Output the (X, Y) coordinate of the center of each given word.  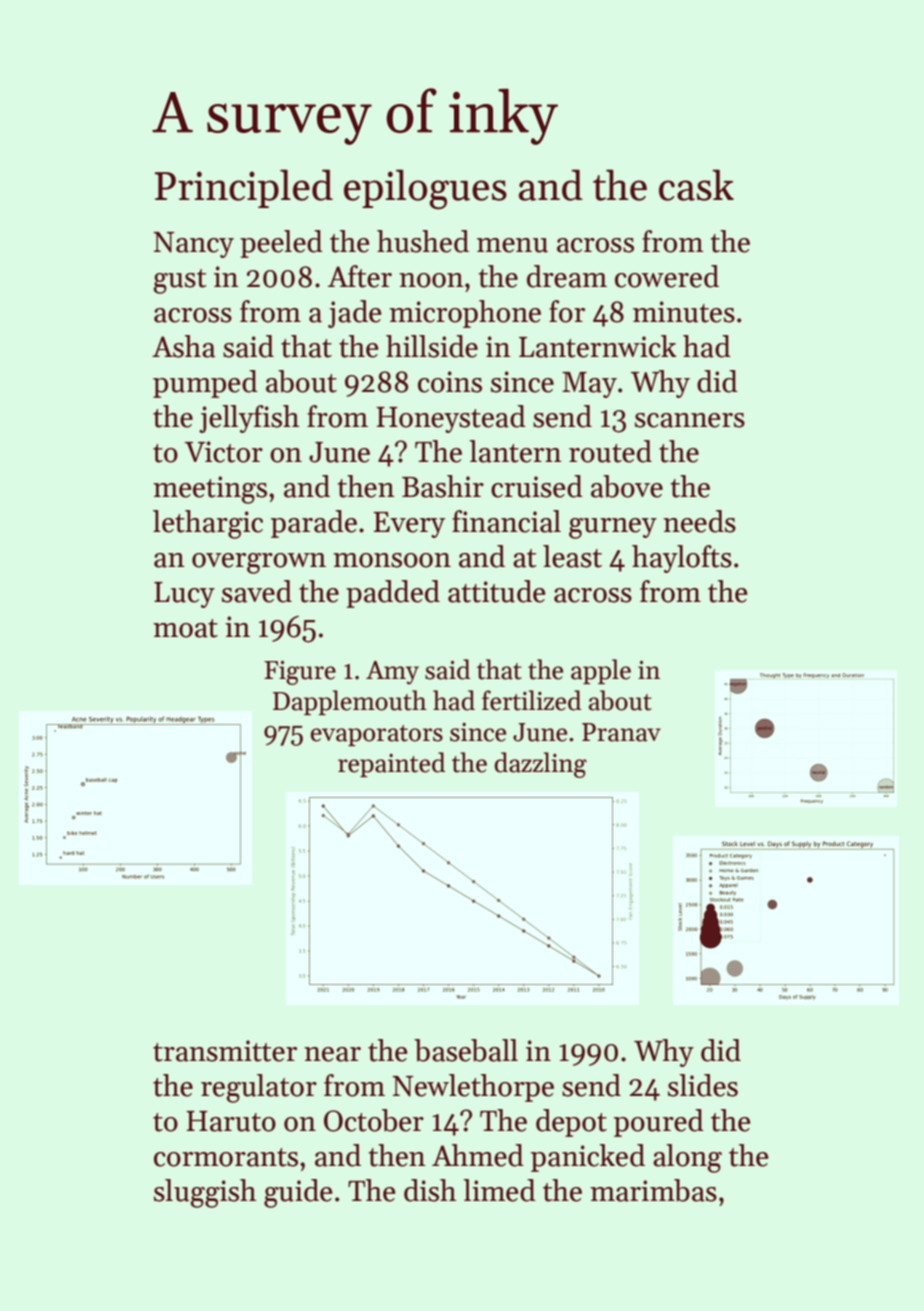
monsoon (392, 560)
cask (696, 185)
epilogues (425, 189)
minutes (684, 312)
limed (499, 1190)
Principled (244, 188)
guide (298, 1193)
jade (354, 314)
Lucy (184, 595)
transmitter (225, 1051)
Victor (224, 452)
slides (703, 1085)
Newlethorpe (473, 1088)
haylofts (682, 559)
